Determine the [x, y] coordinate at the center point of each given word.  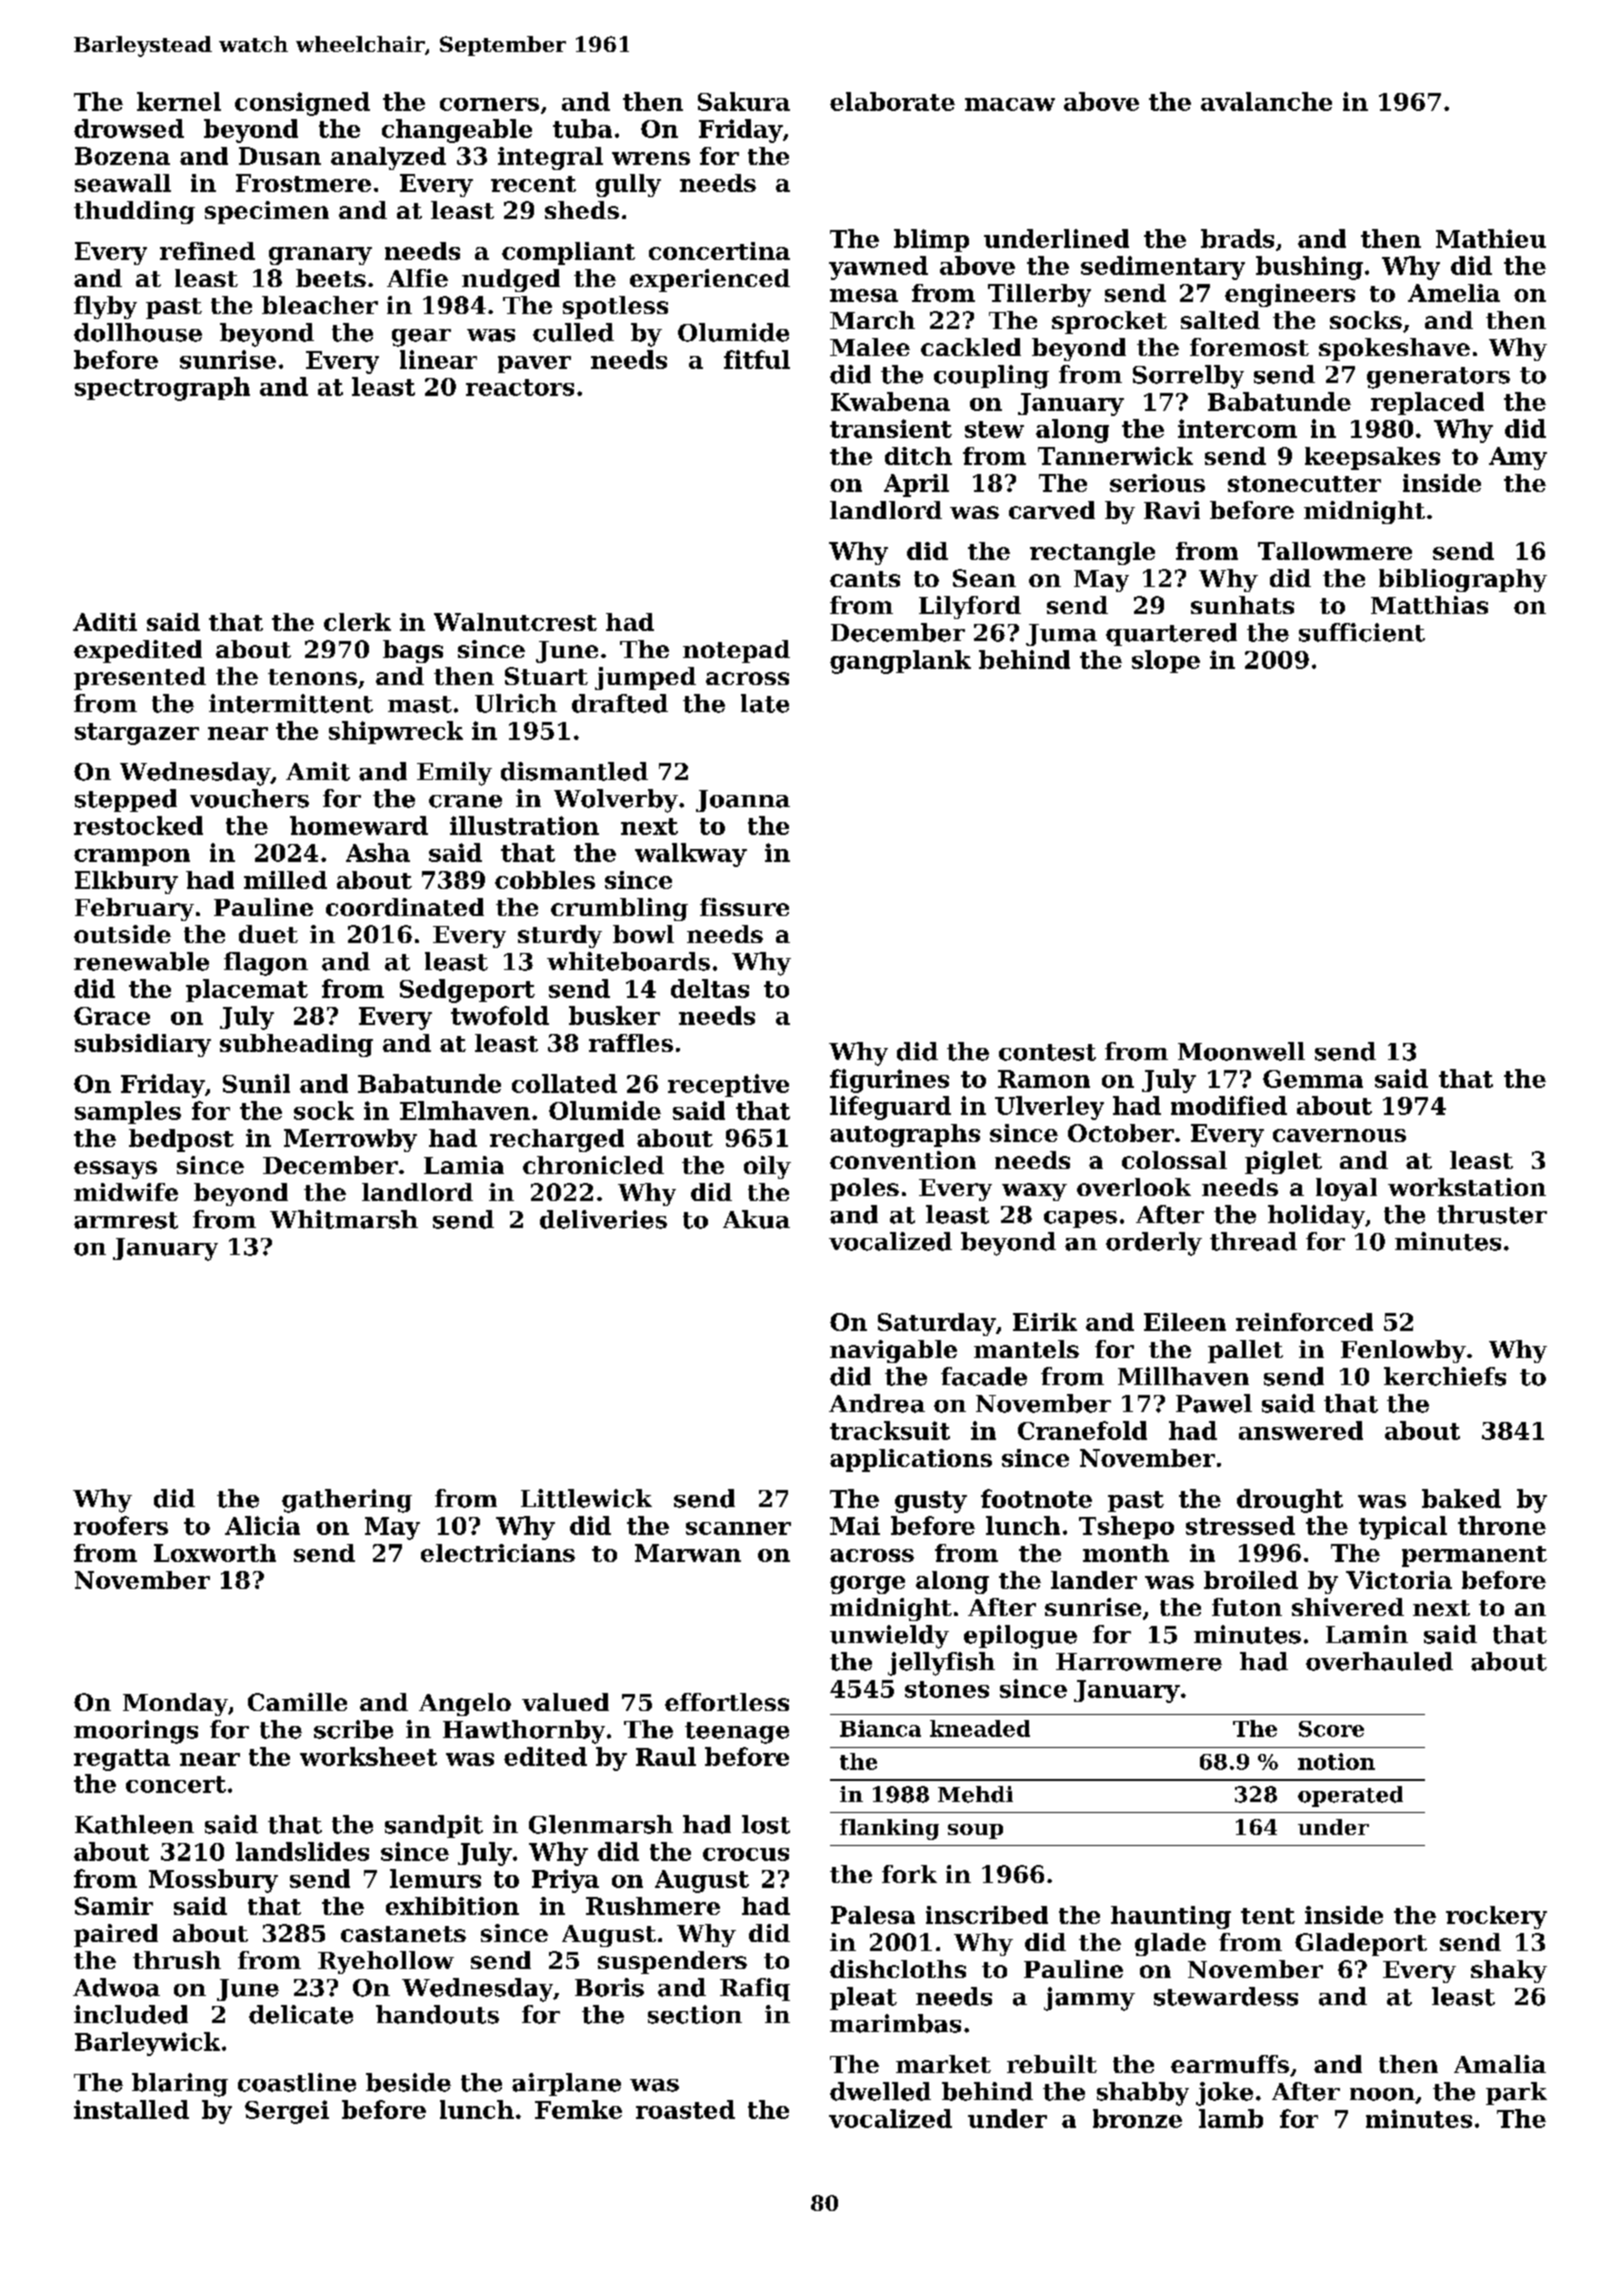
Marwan [688, 1553]
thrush [177, 1960]
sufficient [1362, 632]
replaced [1427, 403]
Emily [454, 774]
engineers [1290, 295]
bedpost [181, 1140]
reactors [520, 387]
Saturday [937, 1324]
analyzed [388, 158]
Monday [175, 1704]
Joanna [743, 801]
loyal [1346, 1189]
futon [1247, 1607]
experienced [710, 280]
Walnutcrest [515, 622]
